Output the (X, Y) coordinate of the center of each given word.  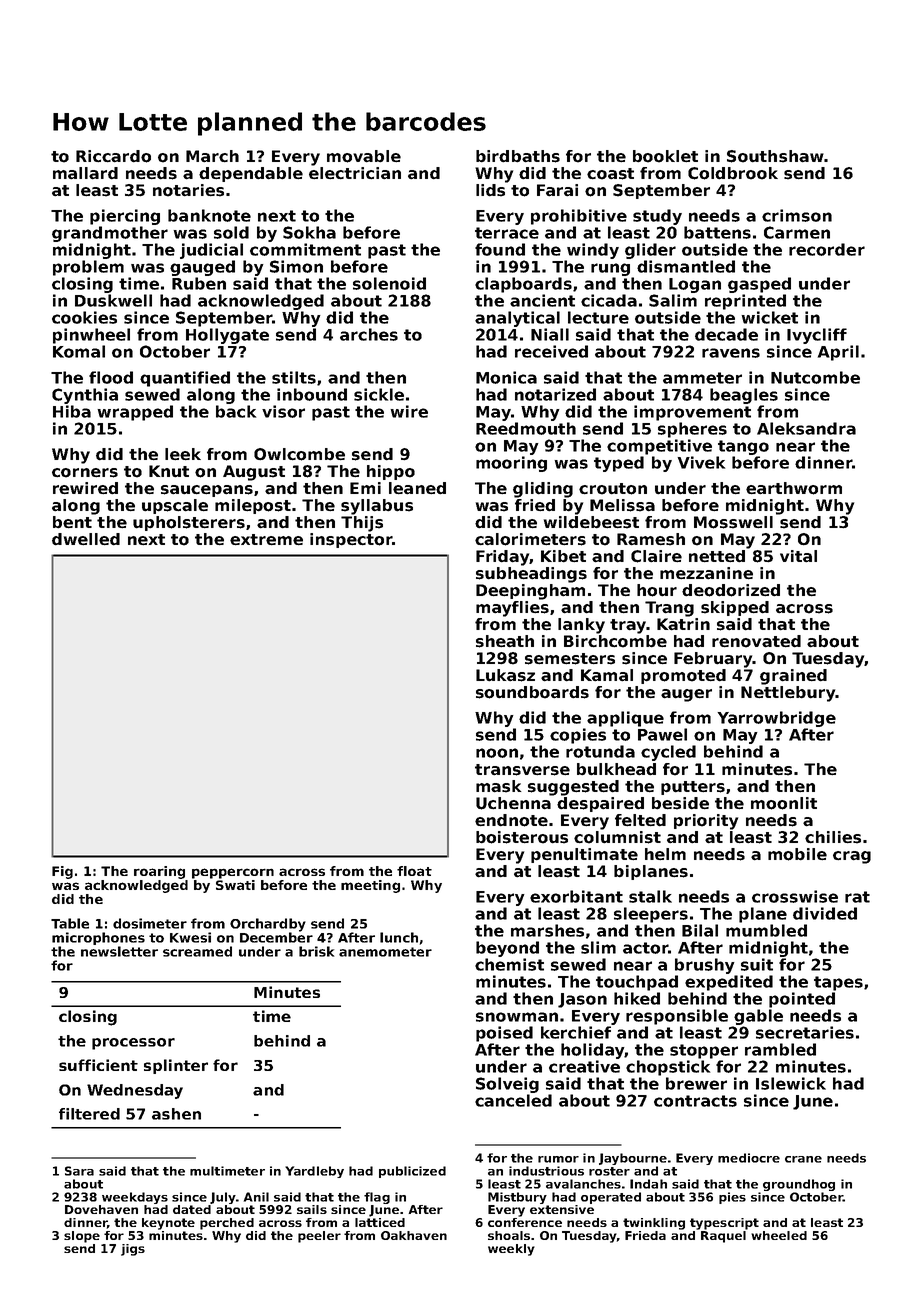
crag (852, 857)
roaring (159, 872)
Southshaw (775, 156)
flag (377, 1198)
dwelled (86, 539)
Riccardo (113, 156)
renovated (756, 641)
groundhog (799, 1185)
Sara (79, 1171)
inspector (351, 540)
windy (593, 251)
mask (498, 786)
